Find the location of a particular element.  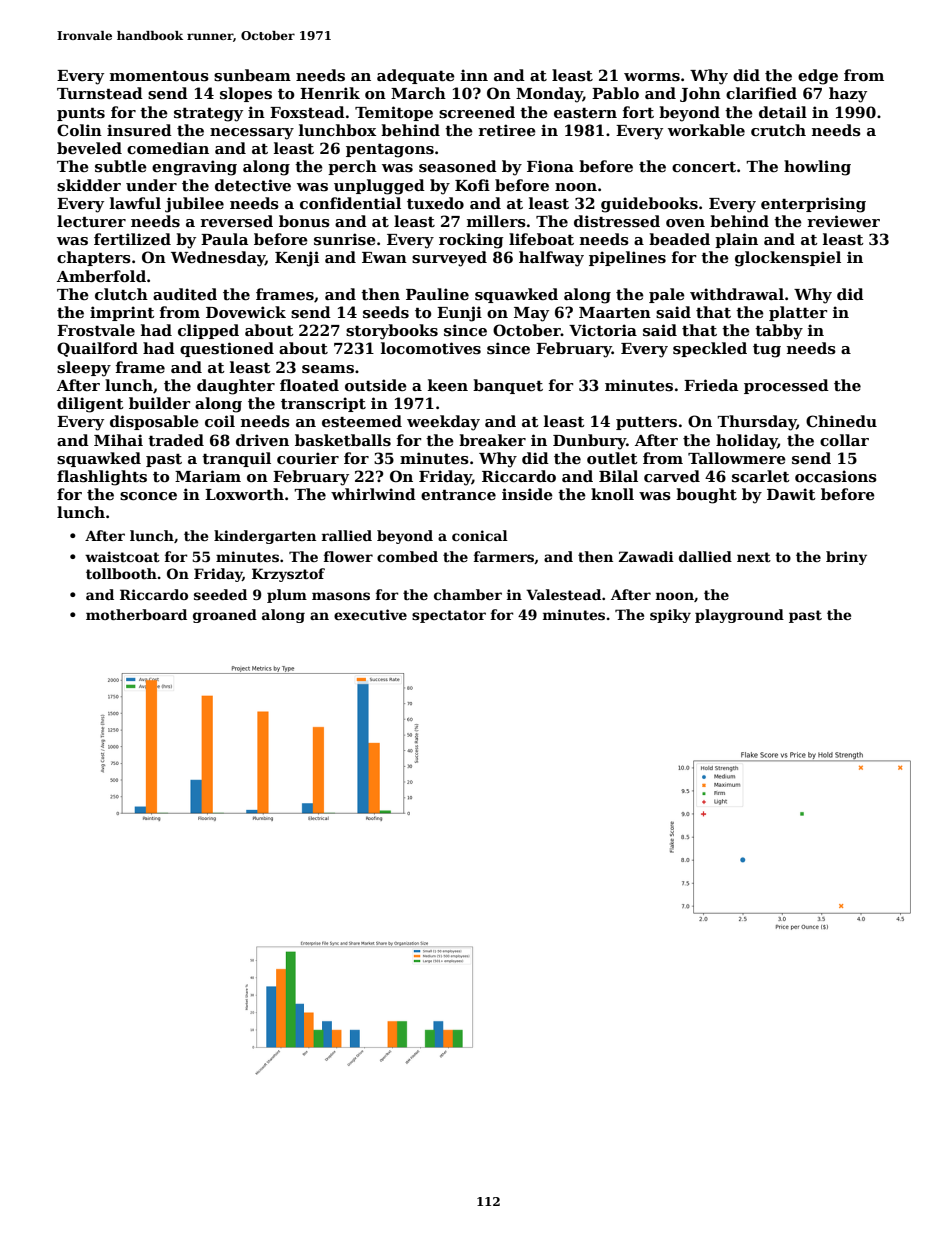

inn is located at coordinates (474, 75).
